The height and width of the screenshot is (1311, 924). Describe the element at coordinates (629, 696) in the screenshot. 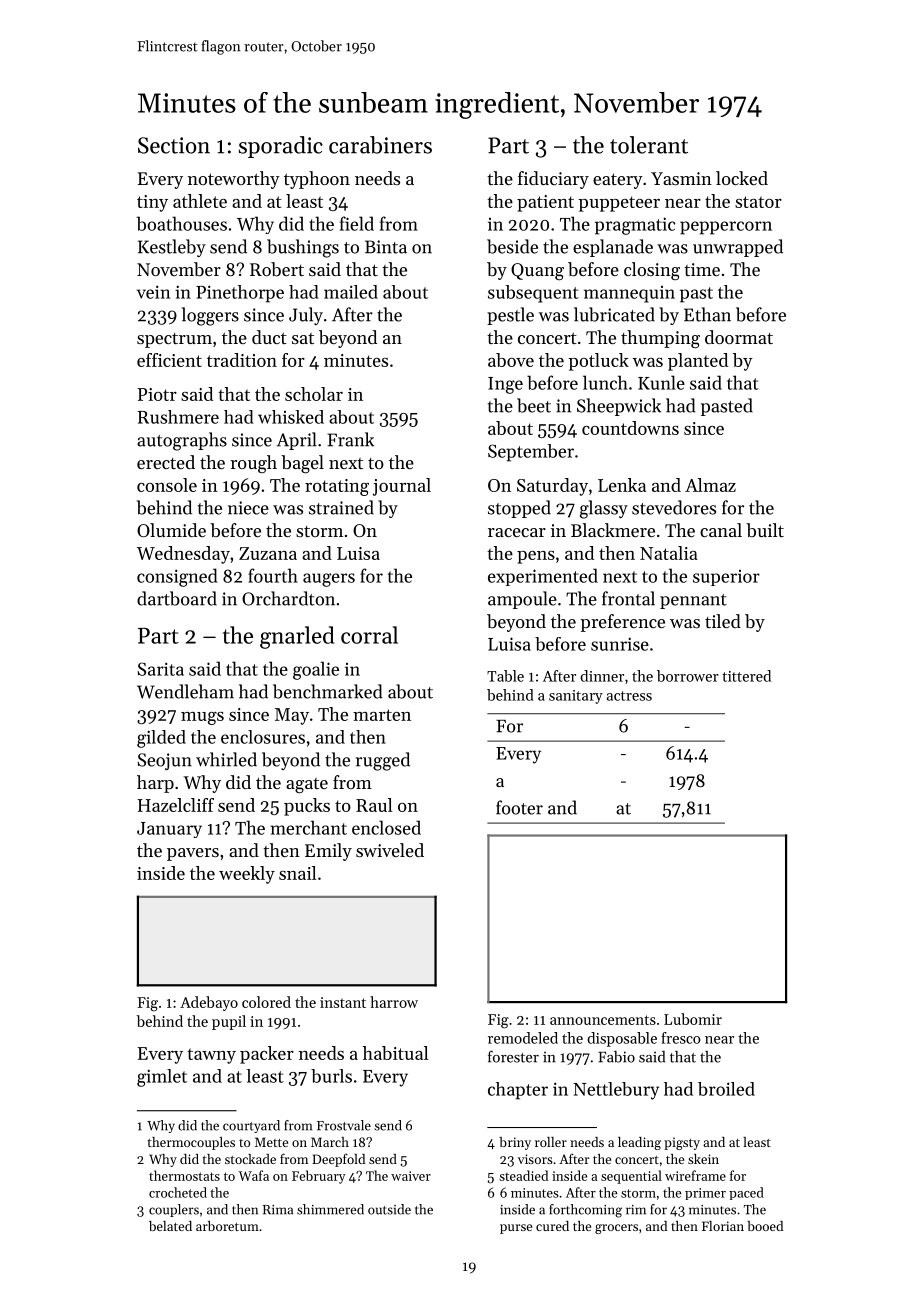

I see `actress` at that location.
